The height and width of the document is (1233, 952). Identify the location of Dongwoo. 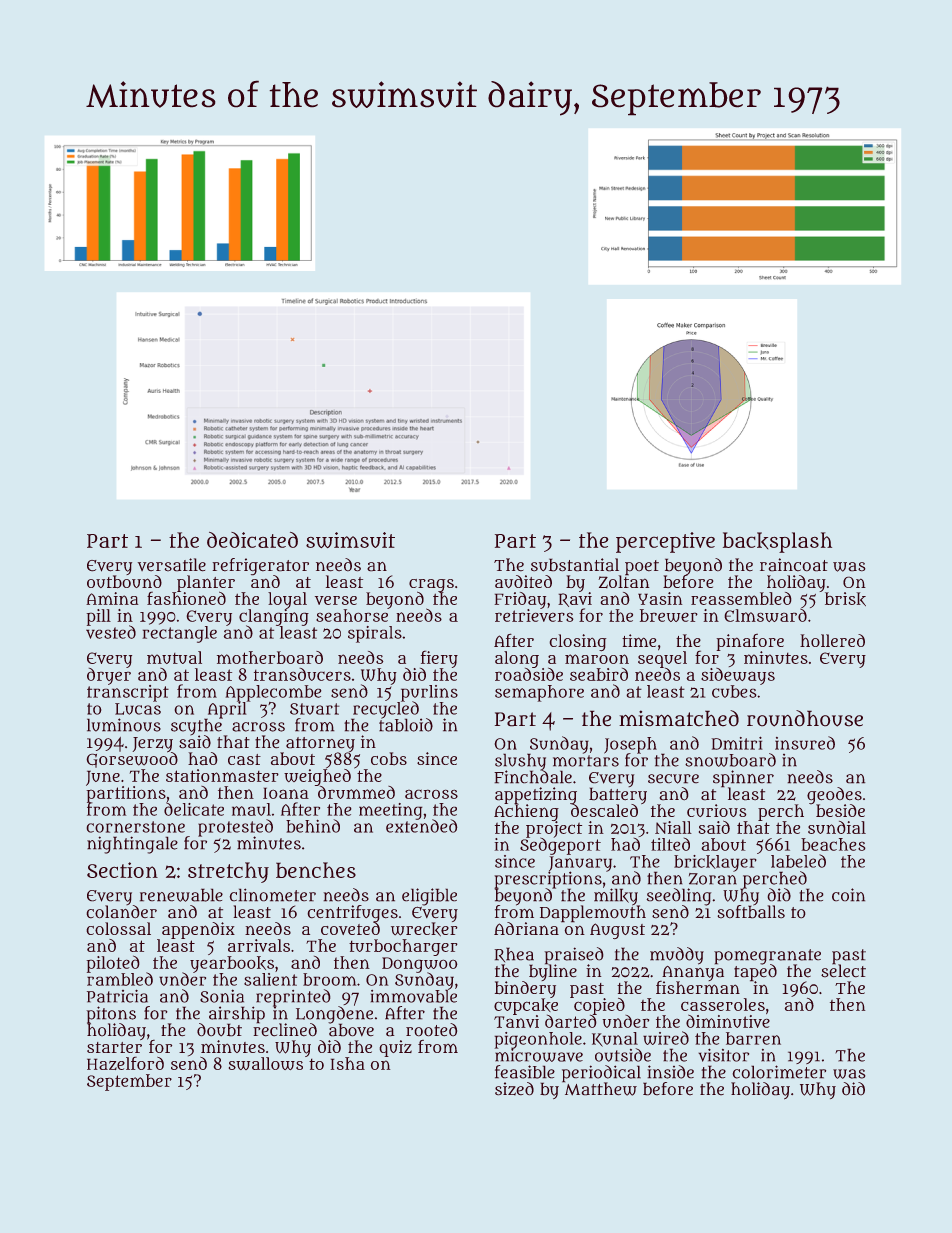
(420, 965).
